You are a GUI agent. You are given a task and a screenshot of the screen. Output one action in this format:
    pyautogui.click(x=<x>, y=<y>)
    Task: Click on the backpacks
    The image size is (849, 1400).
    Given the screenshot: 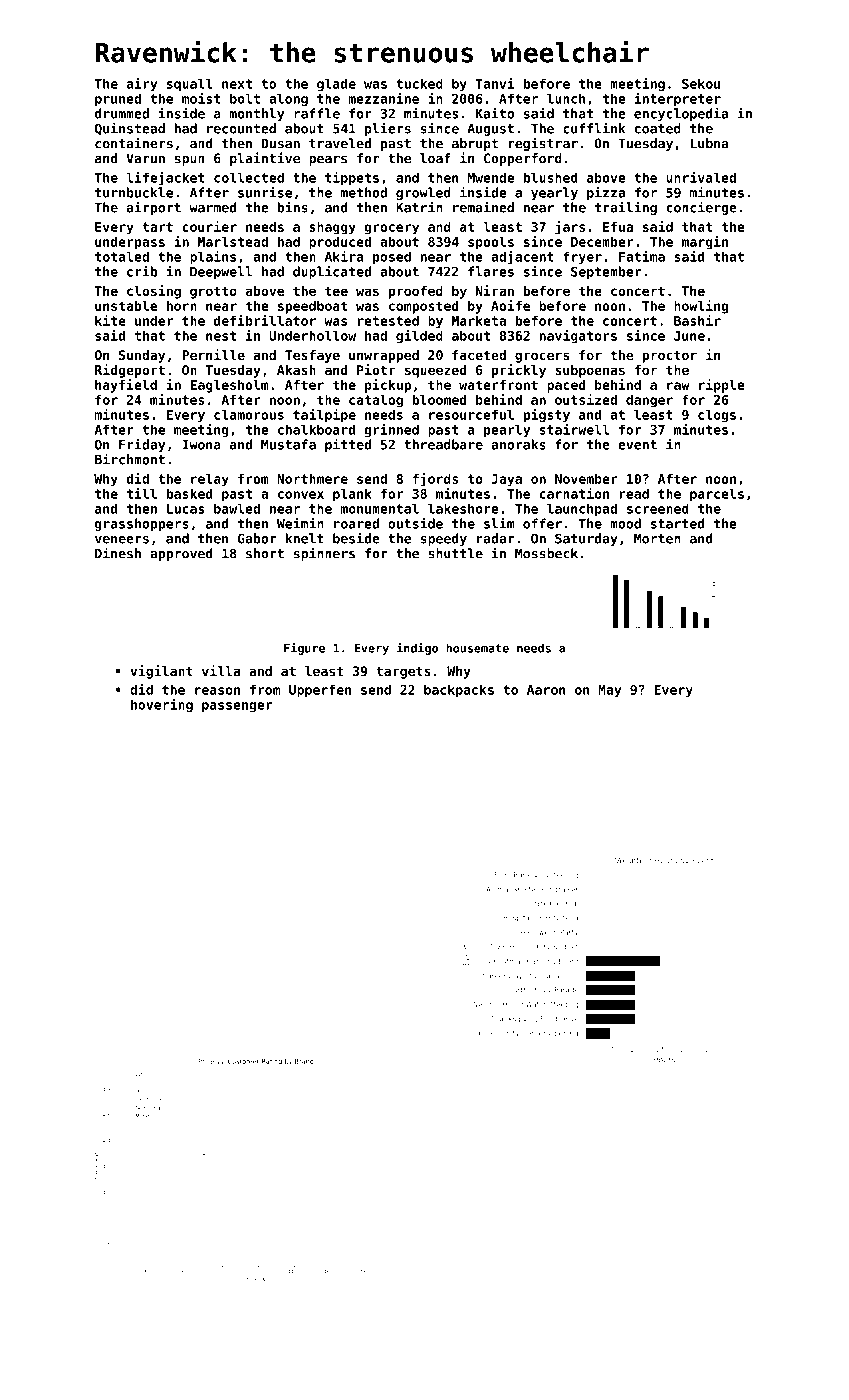 What is the action you would take?
    pyautogui.click(x=459, y=691)
